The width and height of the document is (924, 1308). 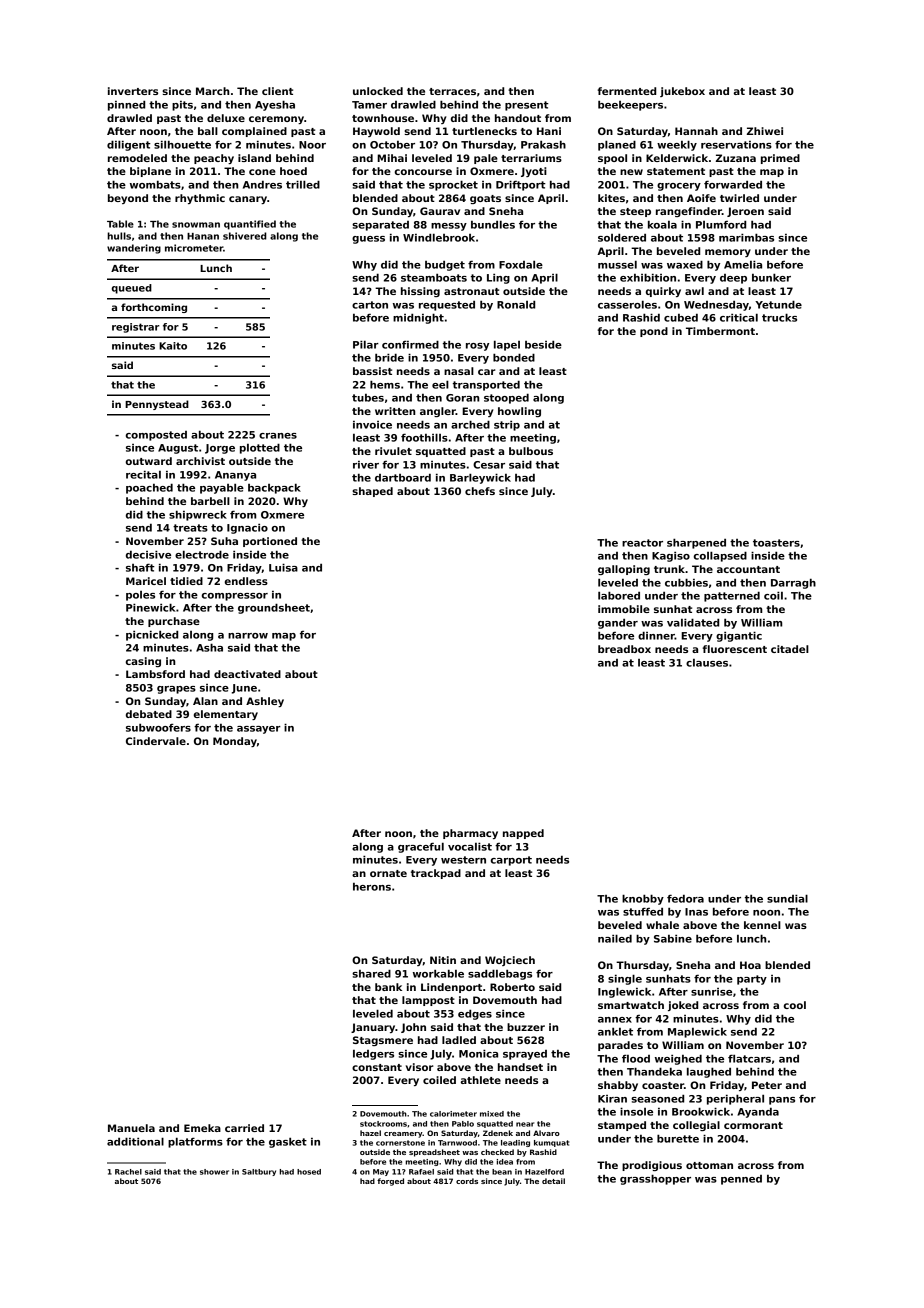 What do you see at coordinates (372, 492) in the document?
I see `shaped` at bounding box center [372, 492].
